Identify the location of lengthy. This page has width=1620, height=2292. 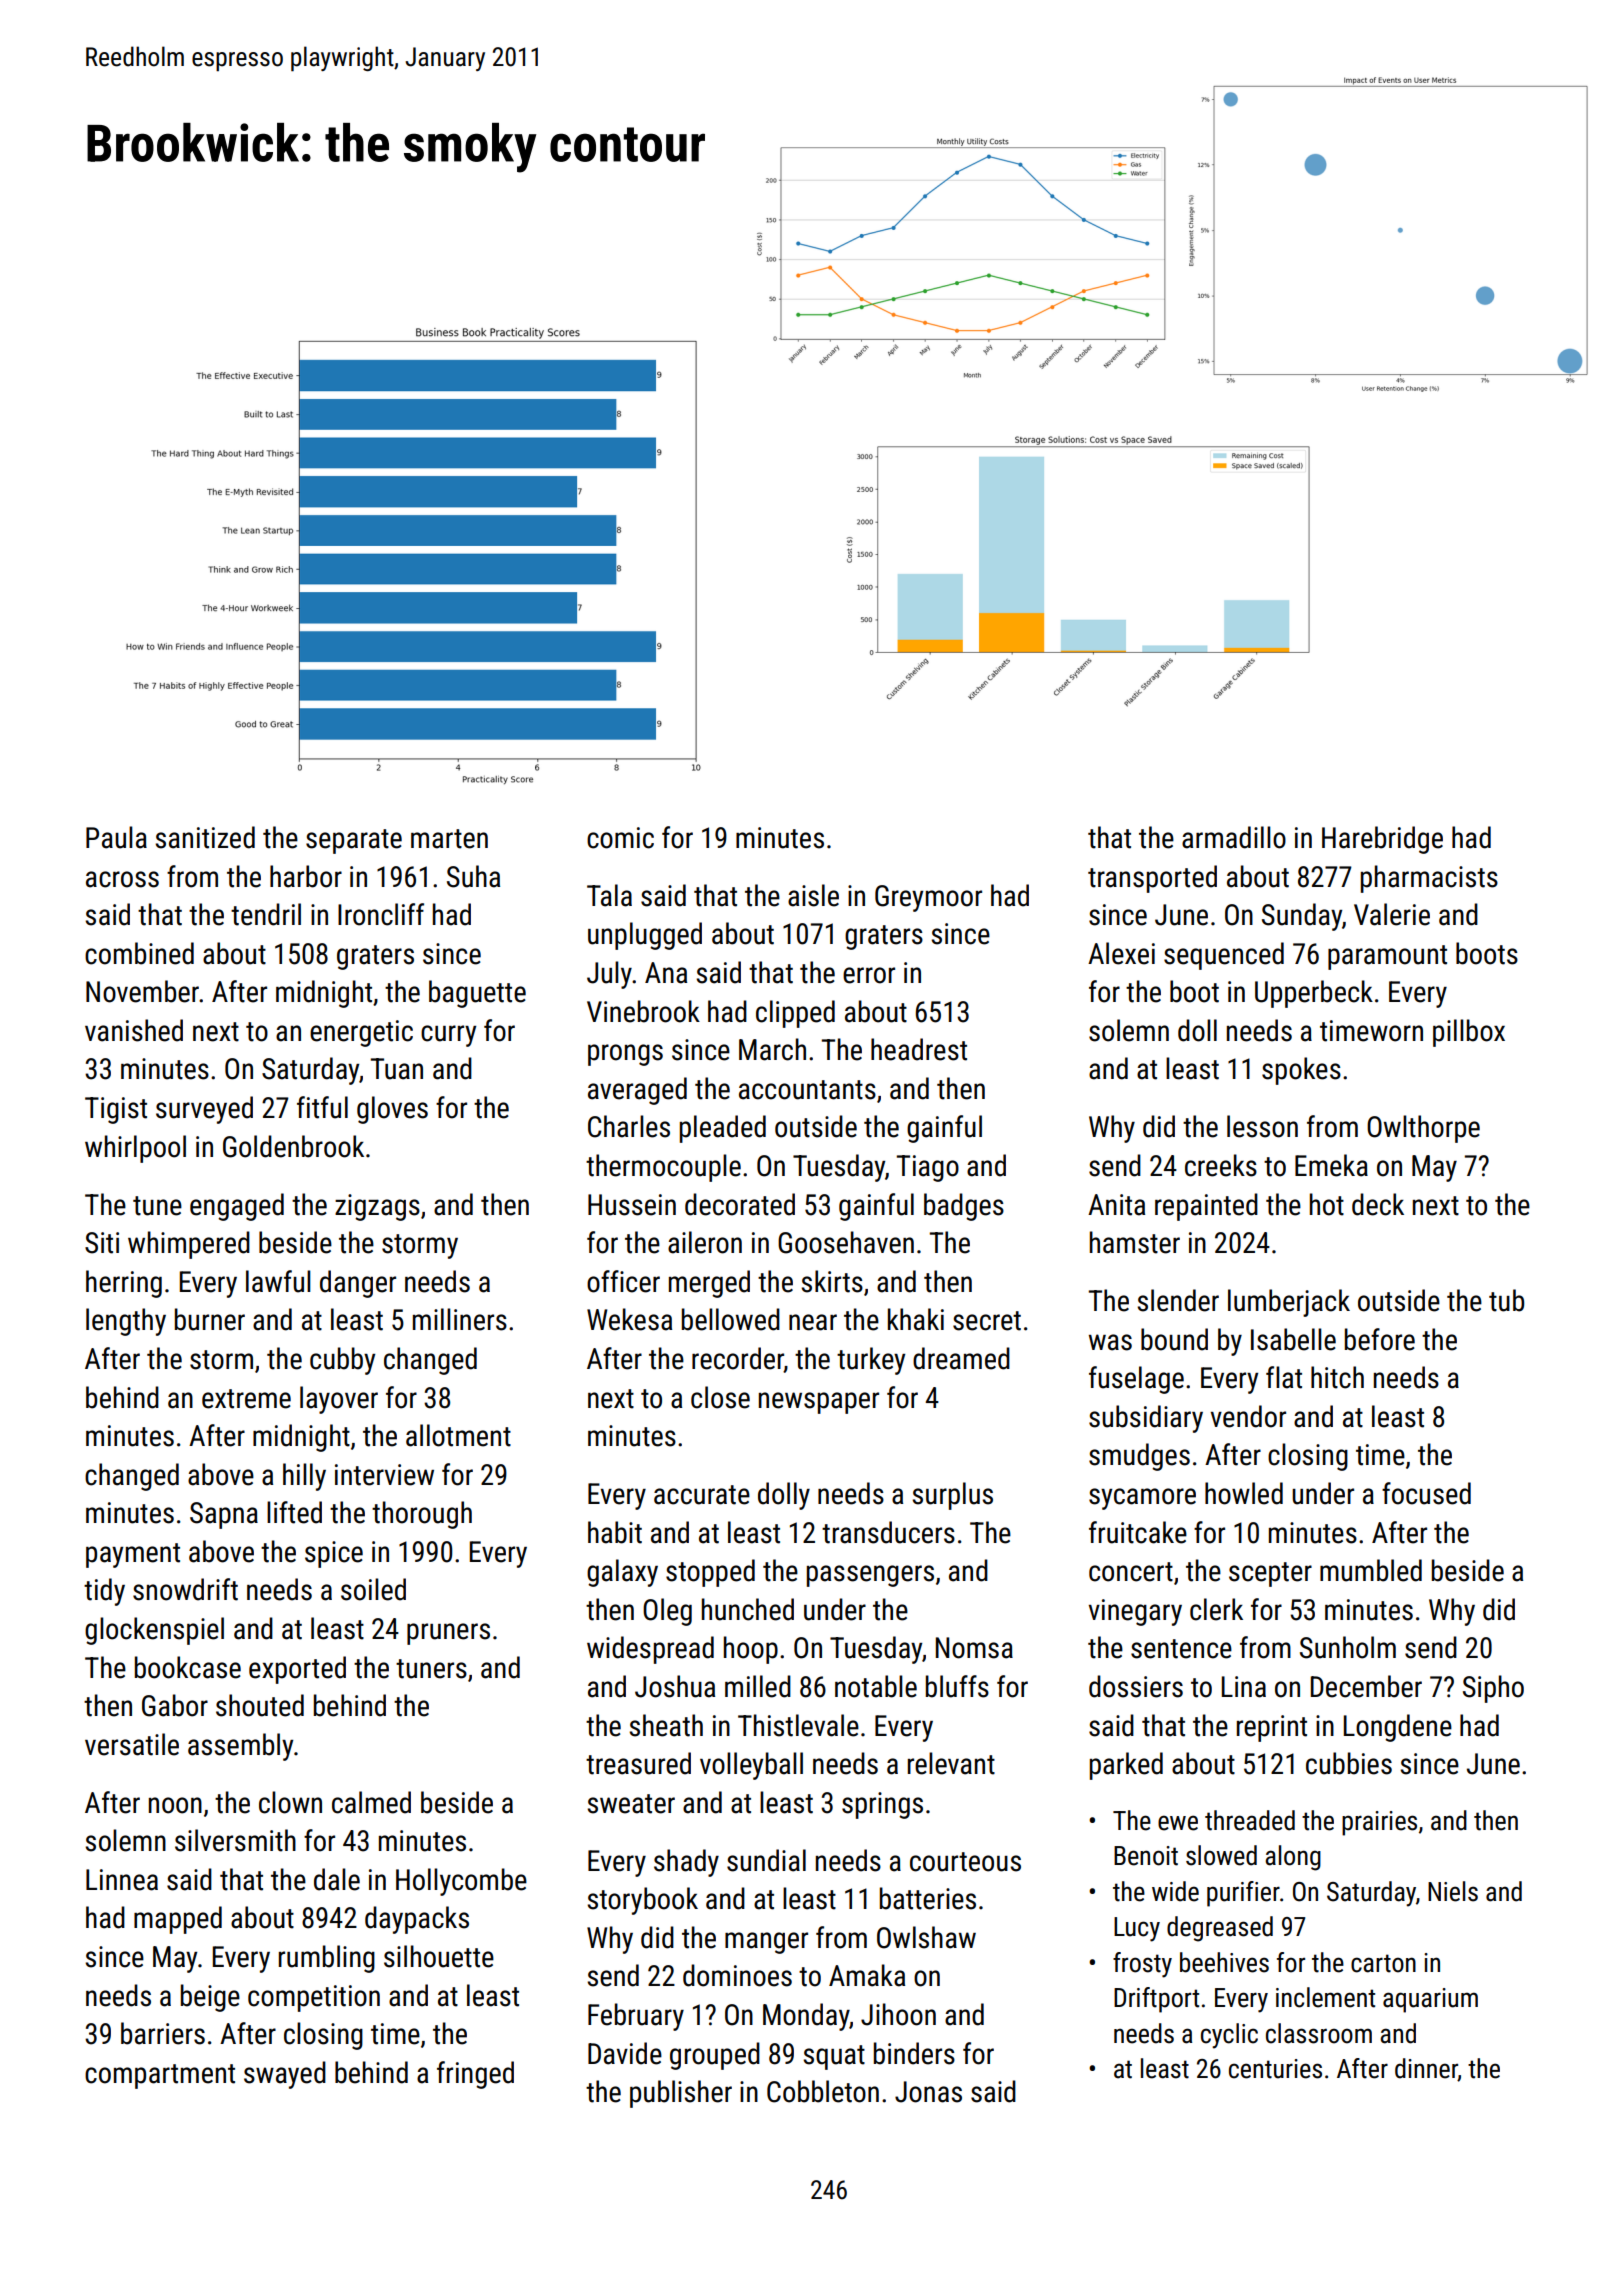
(126, 1322).
